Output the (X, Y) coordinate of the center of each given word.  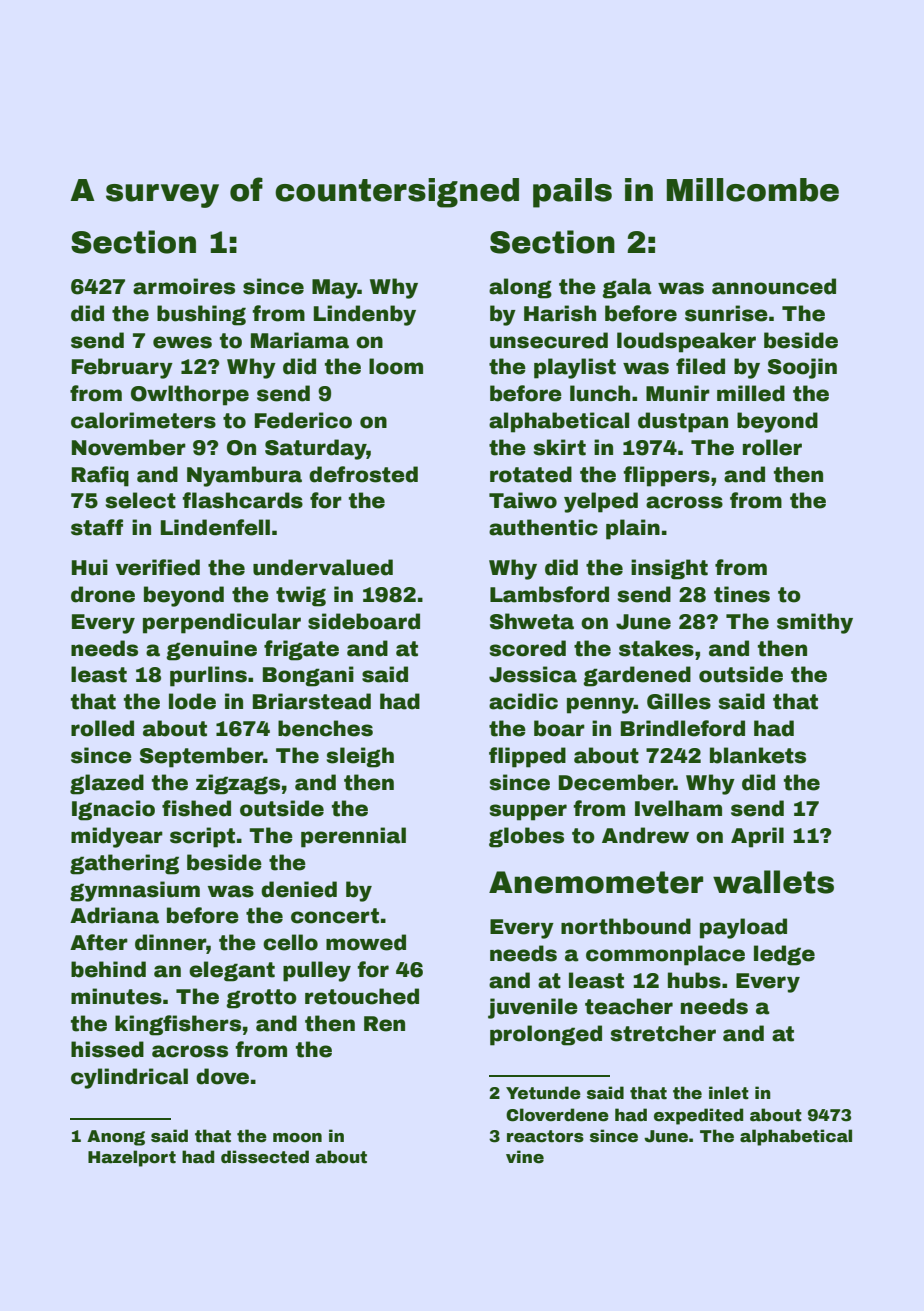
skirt (559, 447)
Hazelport (132, 1158)
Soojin (802, 368)
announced (774, 286)
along (520, 288)
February (122, 368)
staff (97, 527)
